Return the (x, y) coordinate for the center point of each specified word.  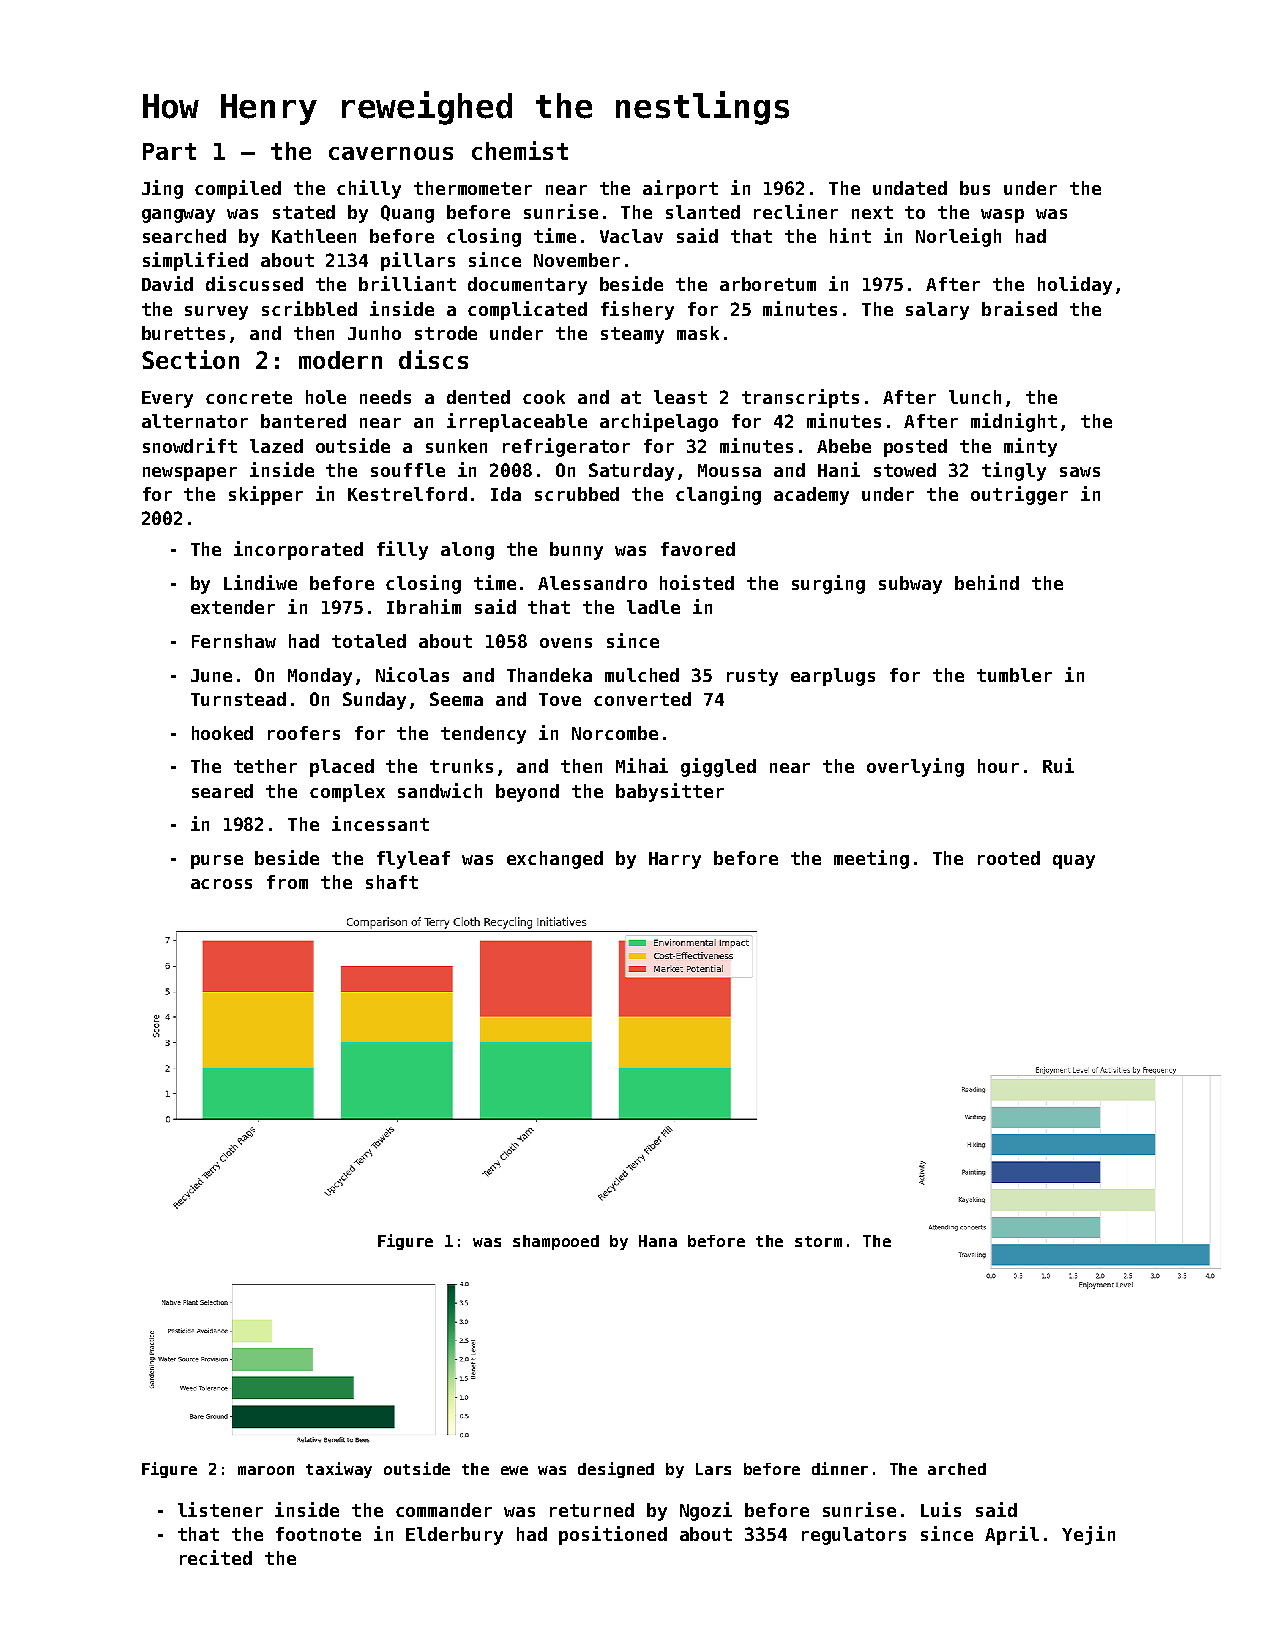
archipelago (659, 422)
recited (216, 1557)
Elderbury (454, 1536)
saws (1080, 472)
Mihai (642, 765)
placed (342, 768)
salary (937, 311)
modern (340, 360)
